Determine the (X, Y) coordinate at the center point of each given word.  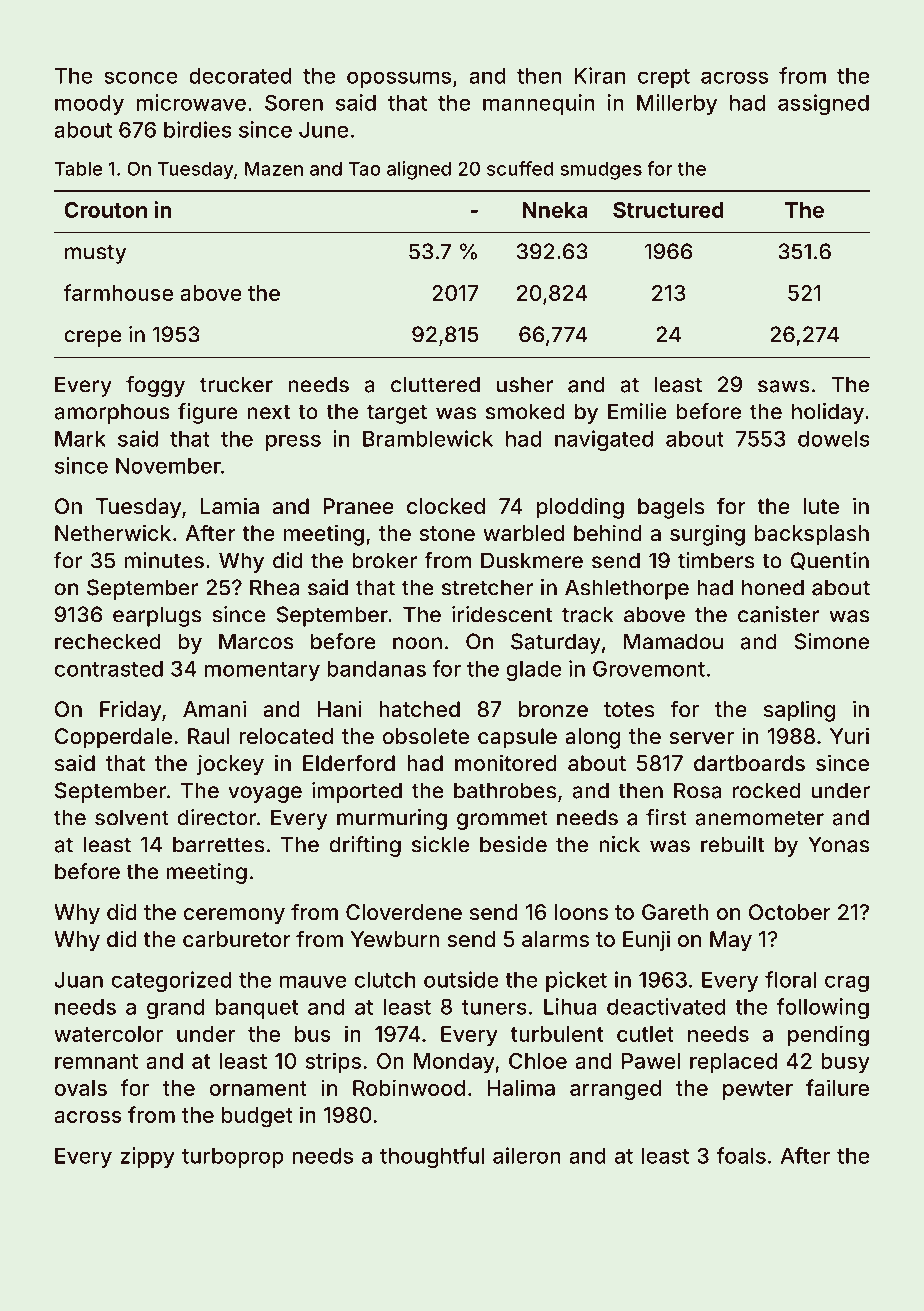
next (268, 412)
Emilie (637, 411)
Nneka (555, 210)
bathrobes (505, 790)
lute (821, 506)
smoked (525, 411)
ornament (258, 1088)
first (666, 817)
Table (78, 168)
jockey (230, 765)
